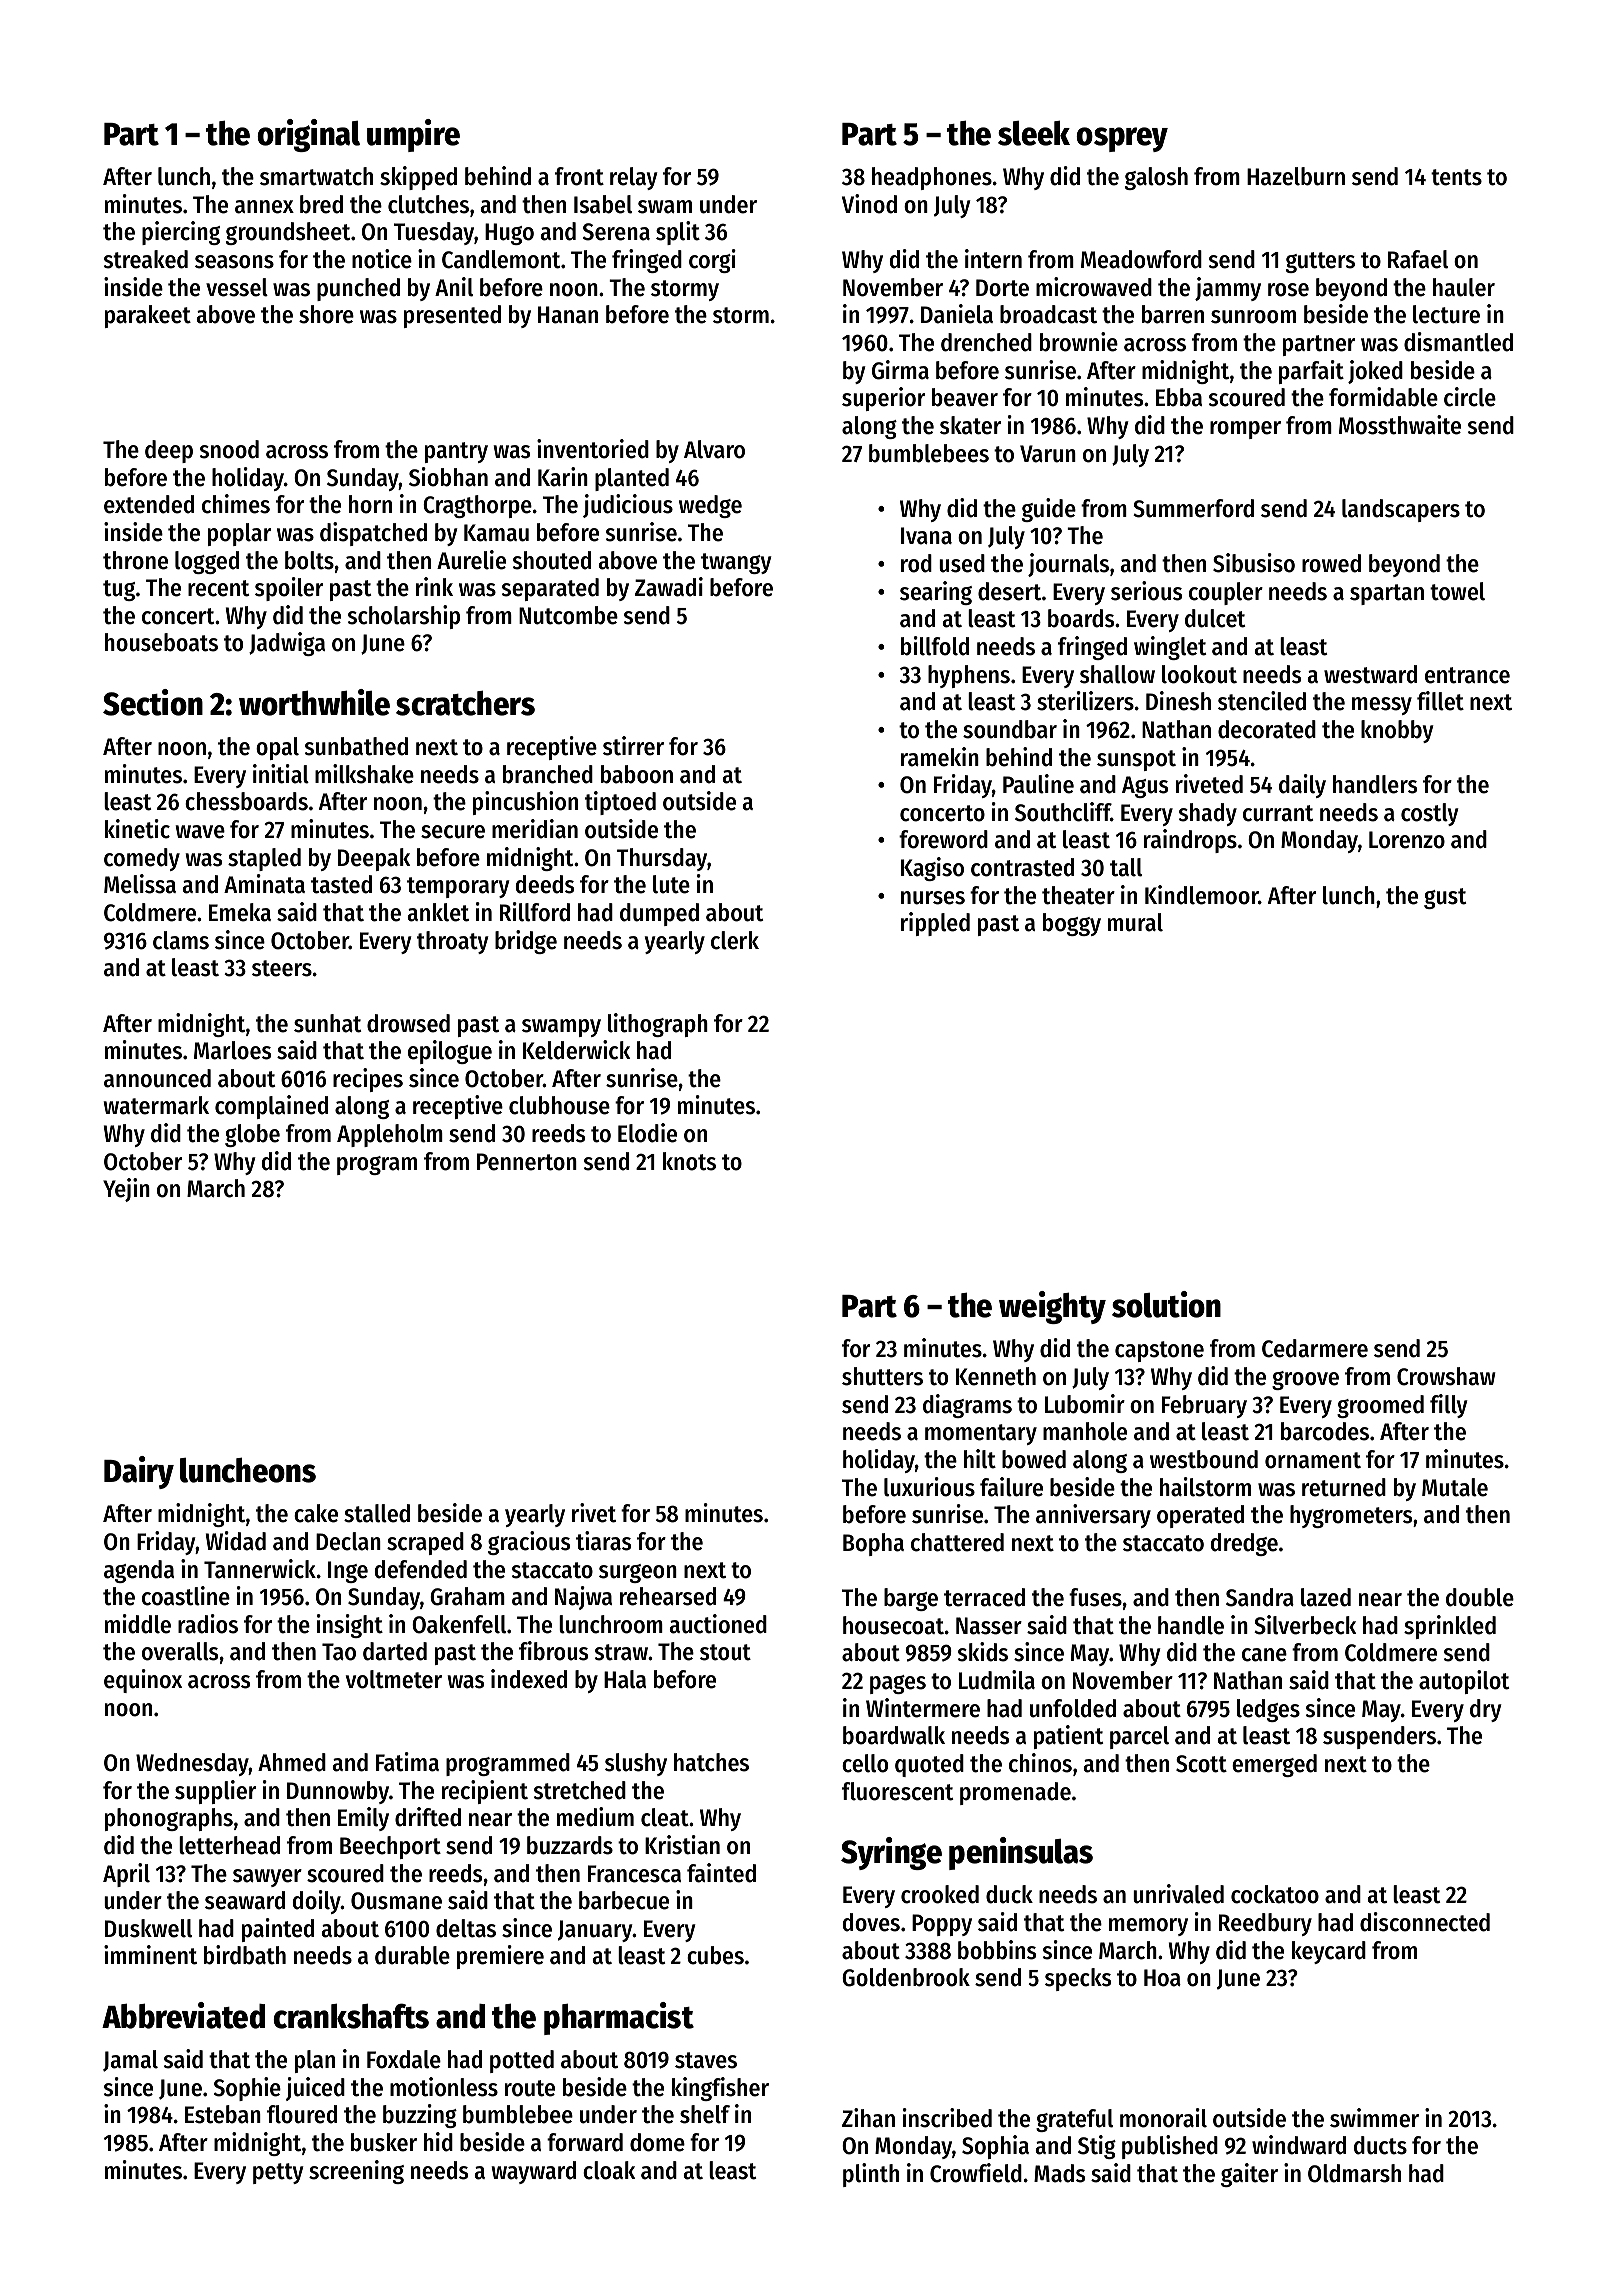 The image size is (1620, 2292). What do you see at coordinates (390, 1135) in the image?
I see `Appleholm` at bounding box center [390, 1135].
